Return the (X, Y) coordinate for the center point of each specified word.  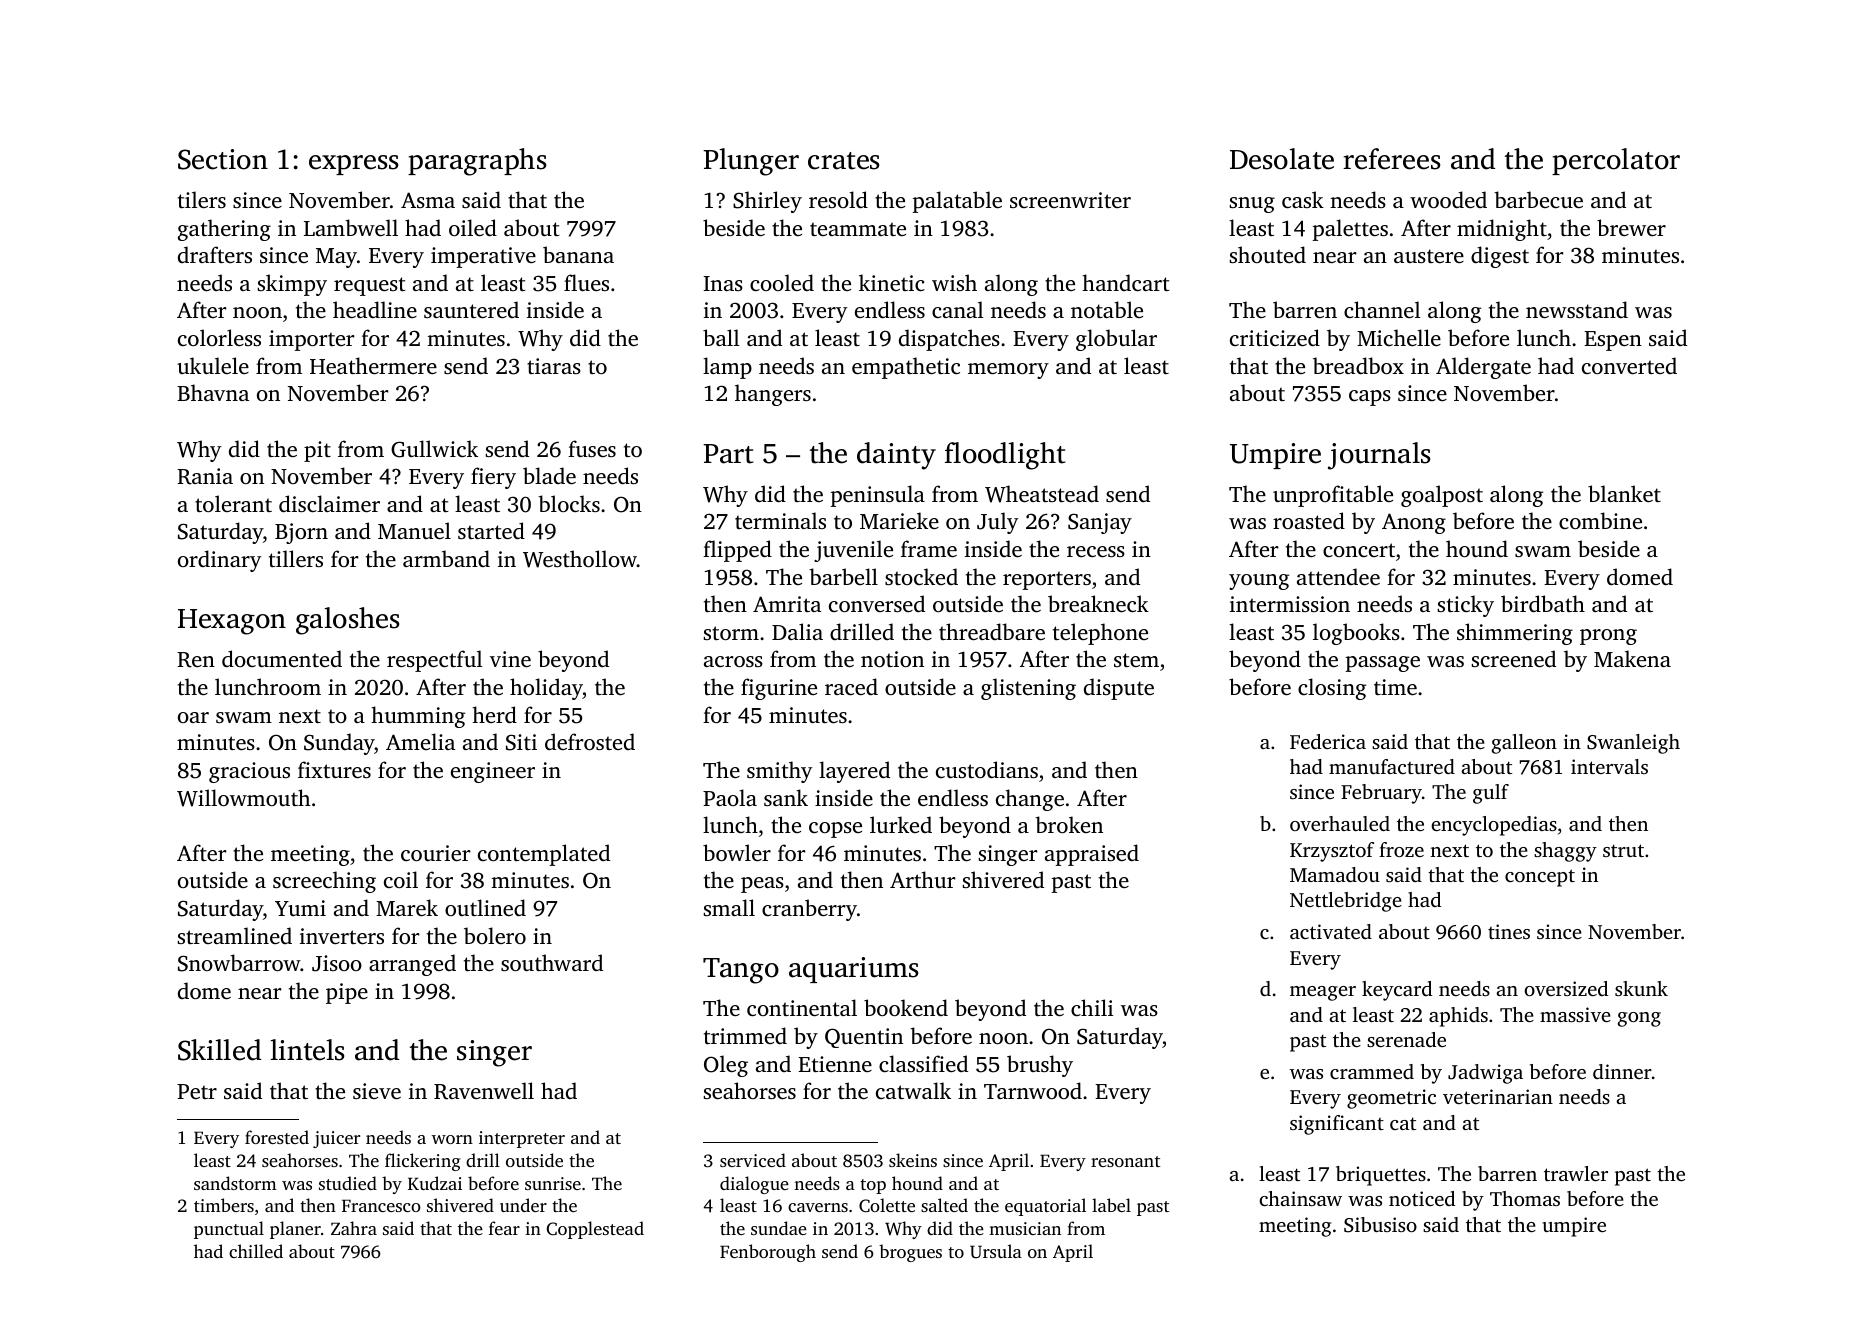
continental (802, 1007)
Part (728, 454)
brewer (1631, 227)
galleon (1524, 744)
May (336, 258)
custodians (987, 769)
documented (282, 658)
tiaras (554, 366)
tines (1509, 931)
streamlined (235, 935)
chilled (256, 1251)
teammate (858, 229)
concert (1359, 550)
